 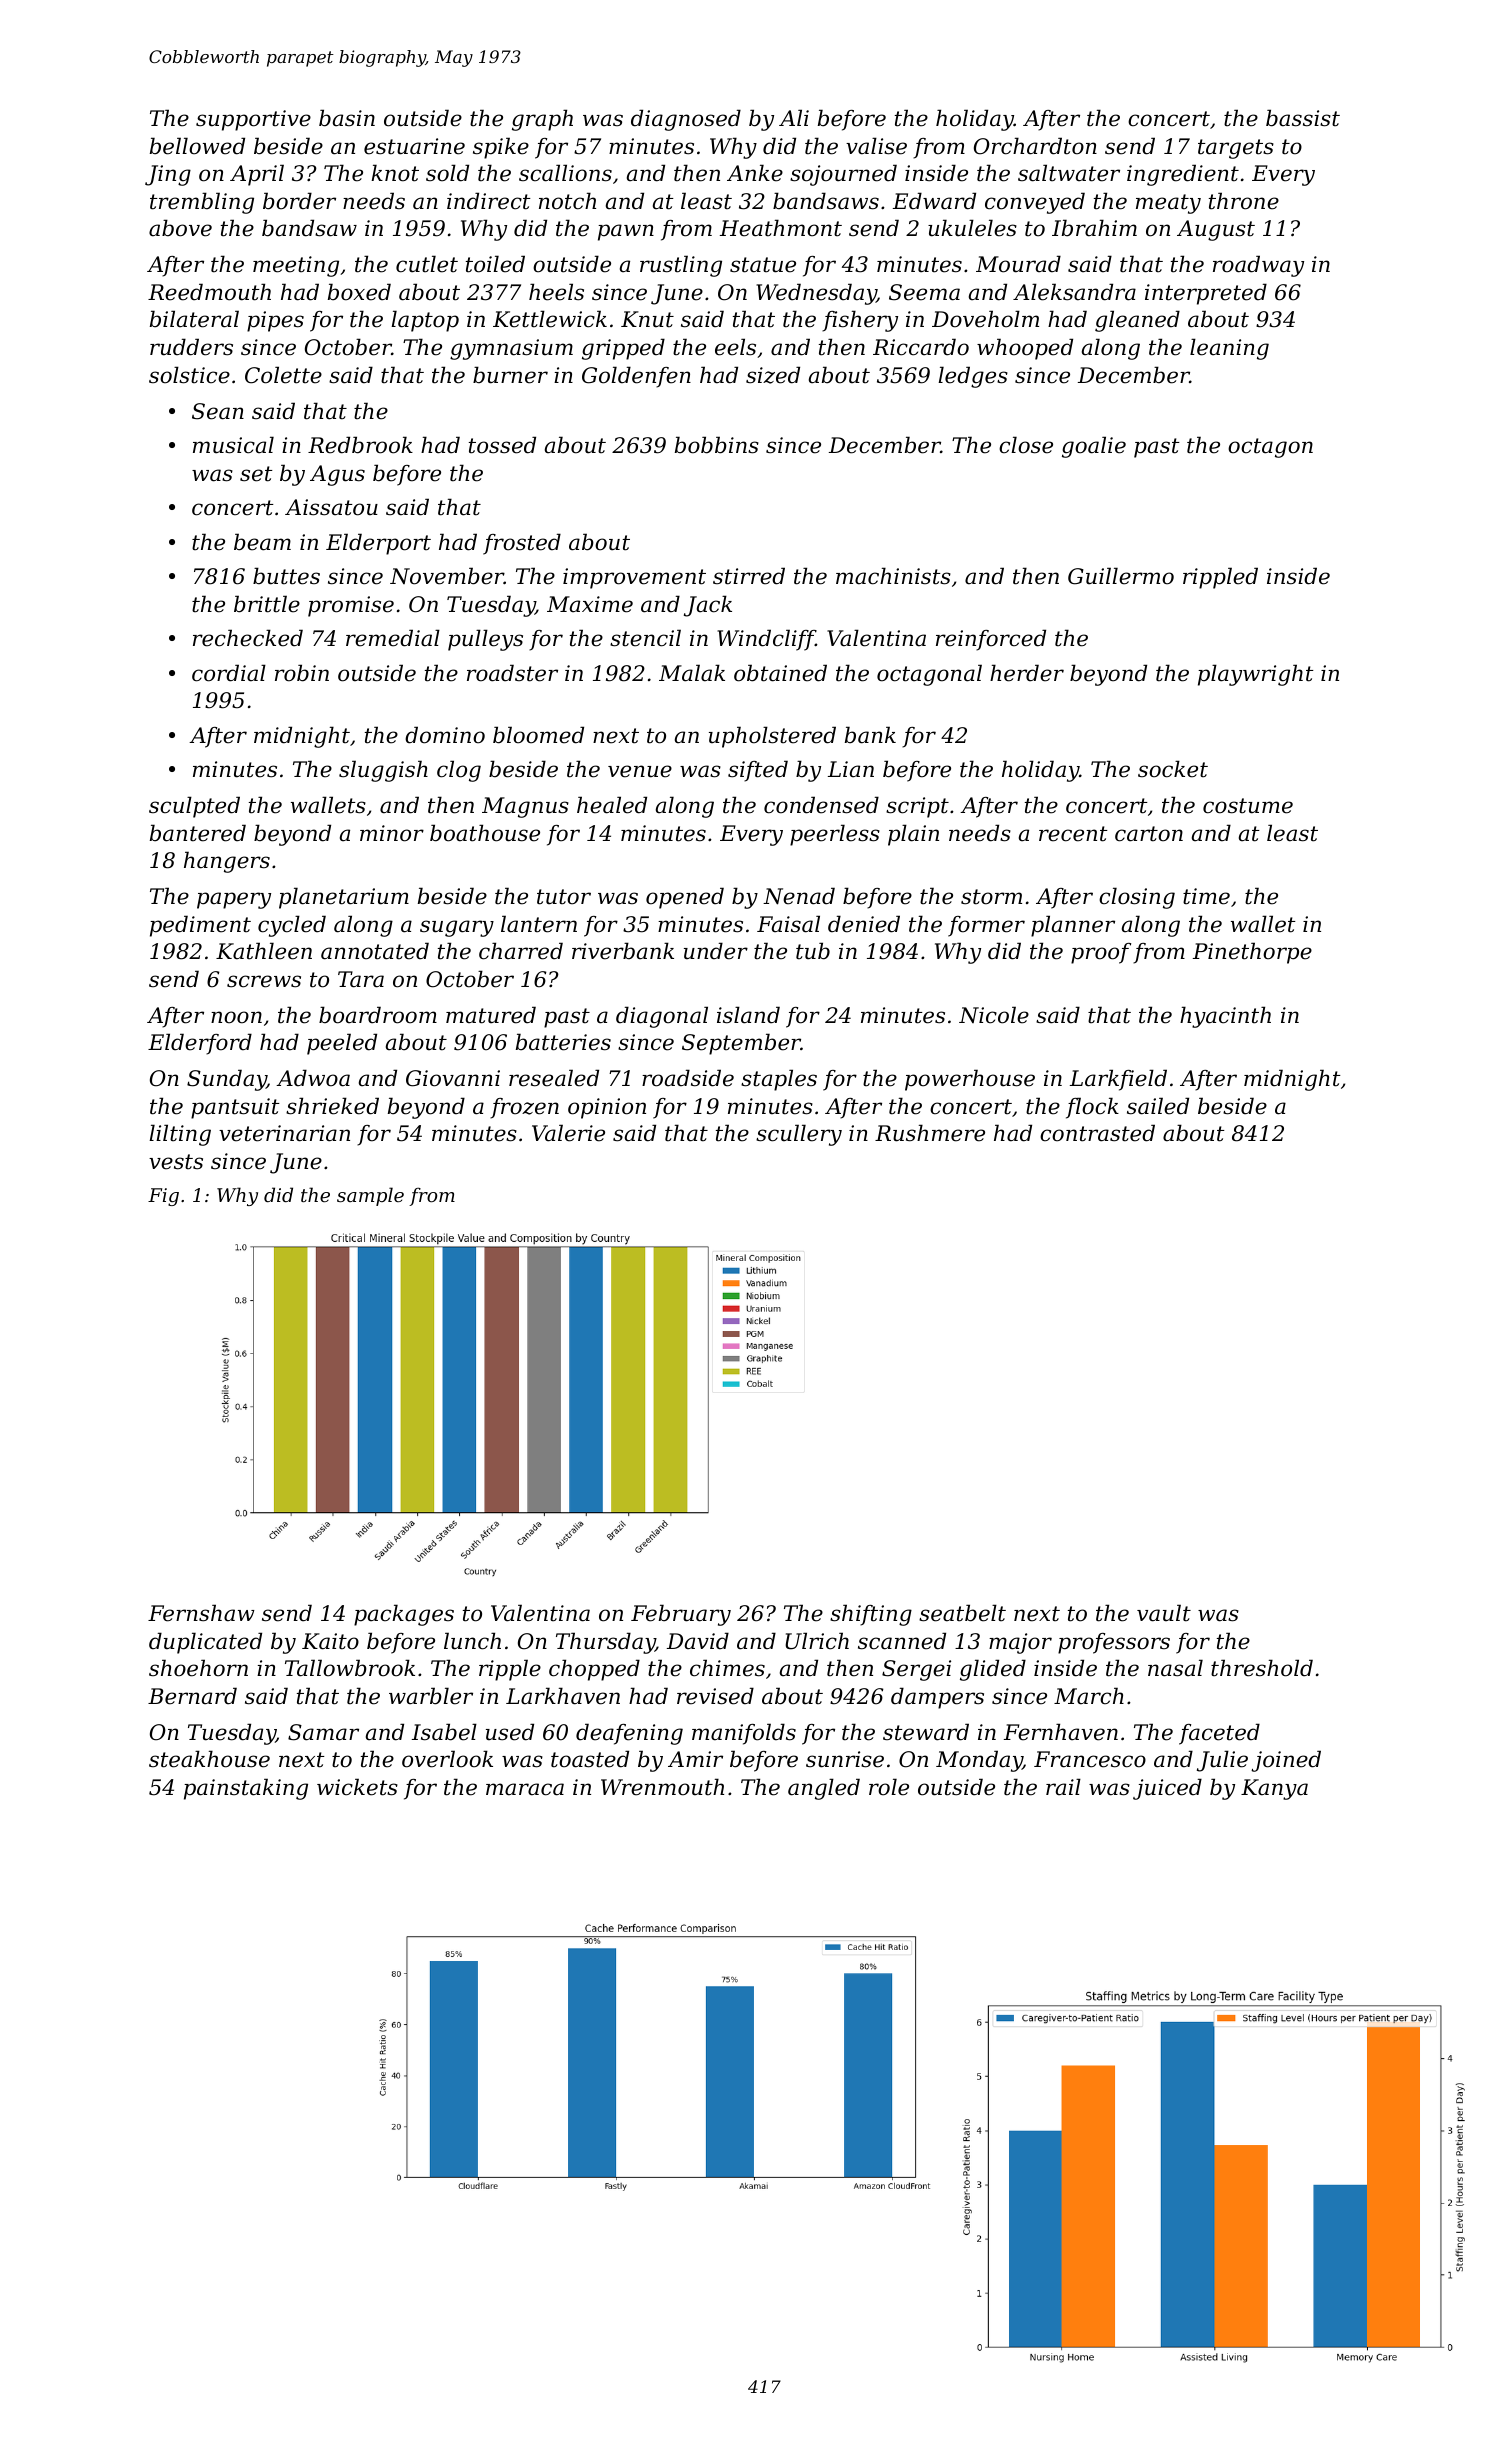 What do you see at coordinates (991, 897) in the page?
I see `storm` at bounding box center [991, 897].
